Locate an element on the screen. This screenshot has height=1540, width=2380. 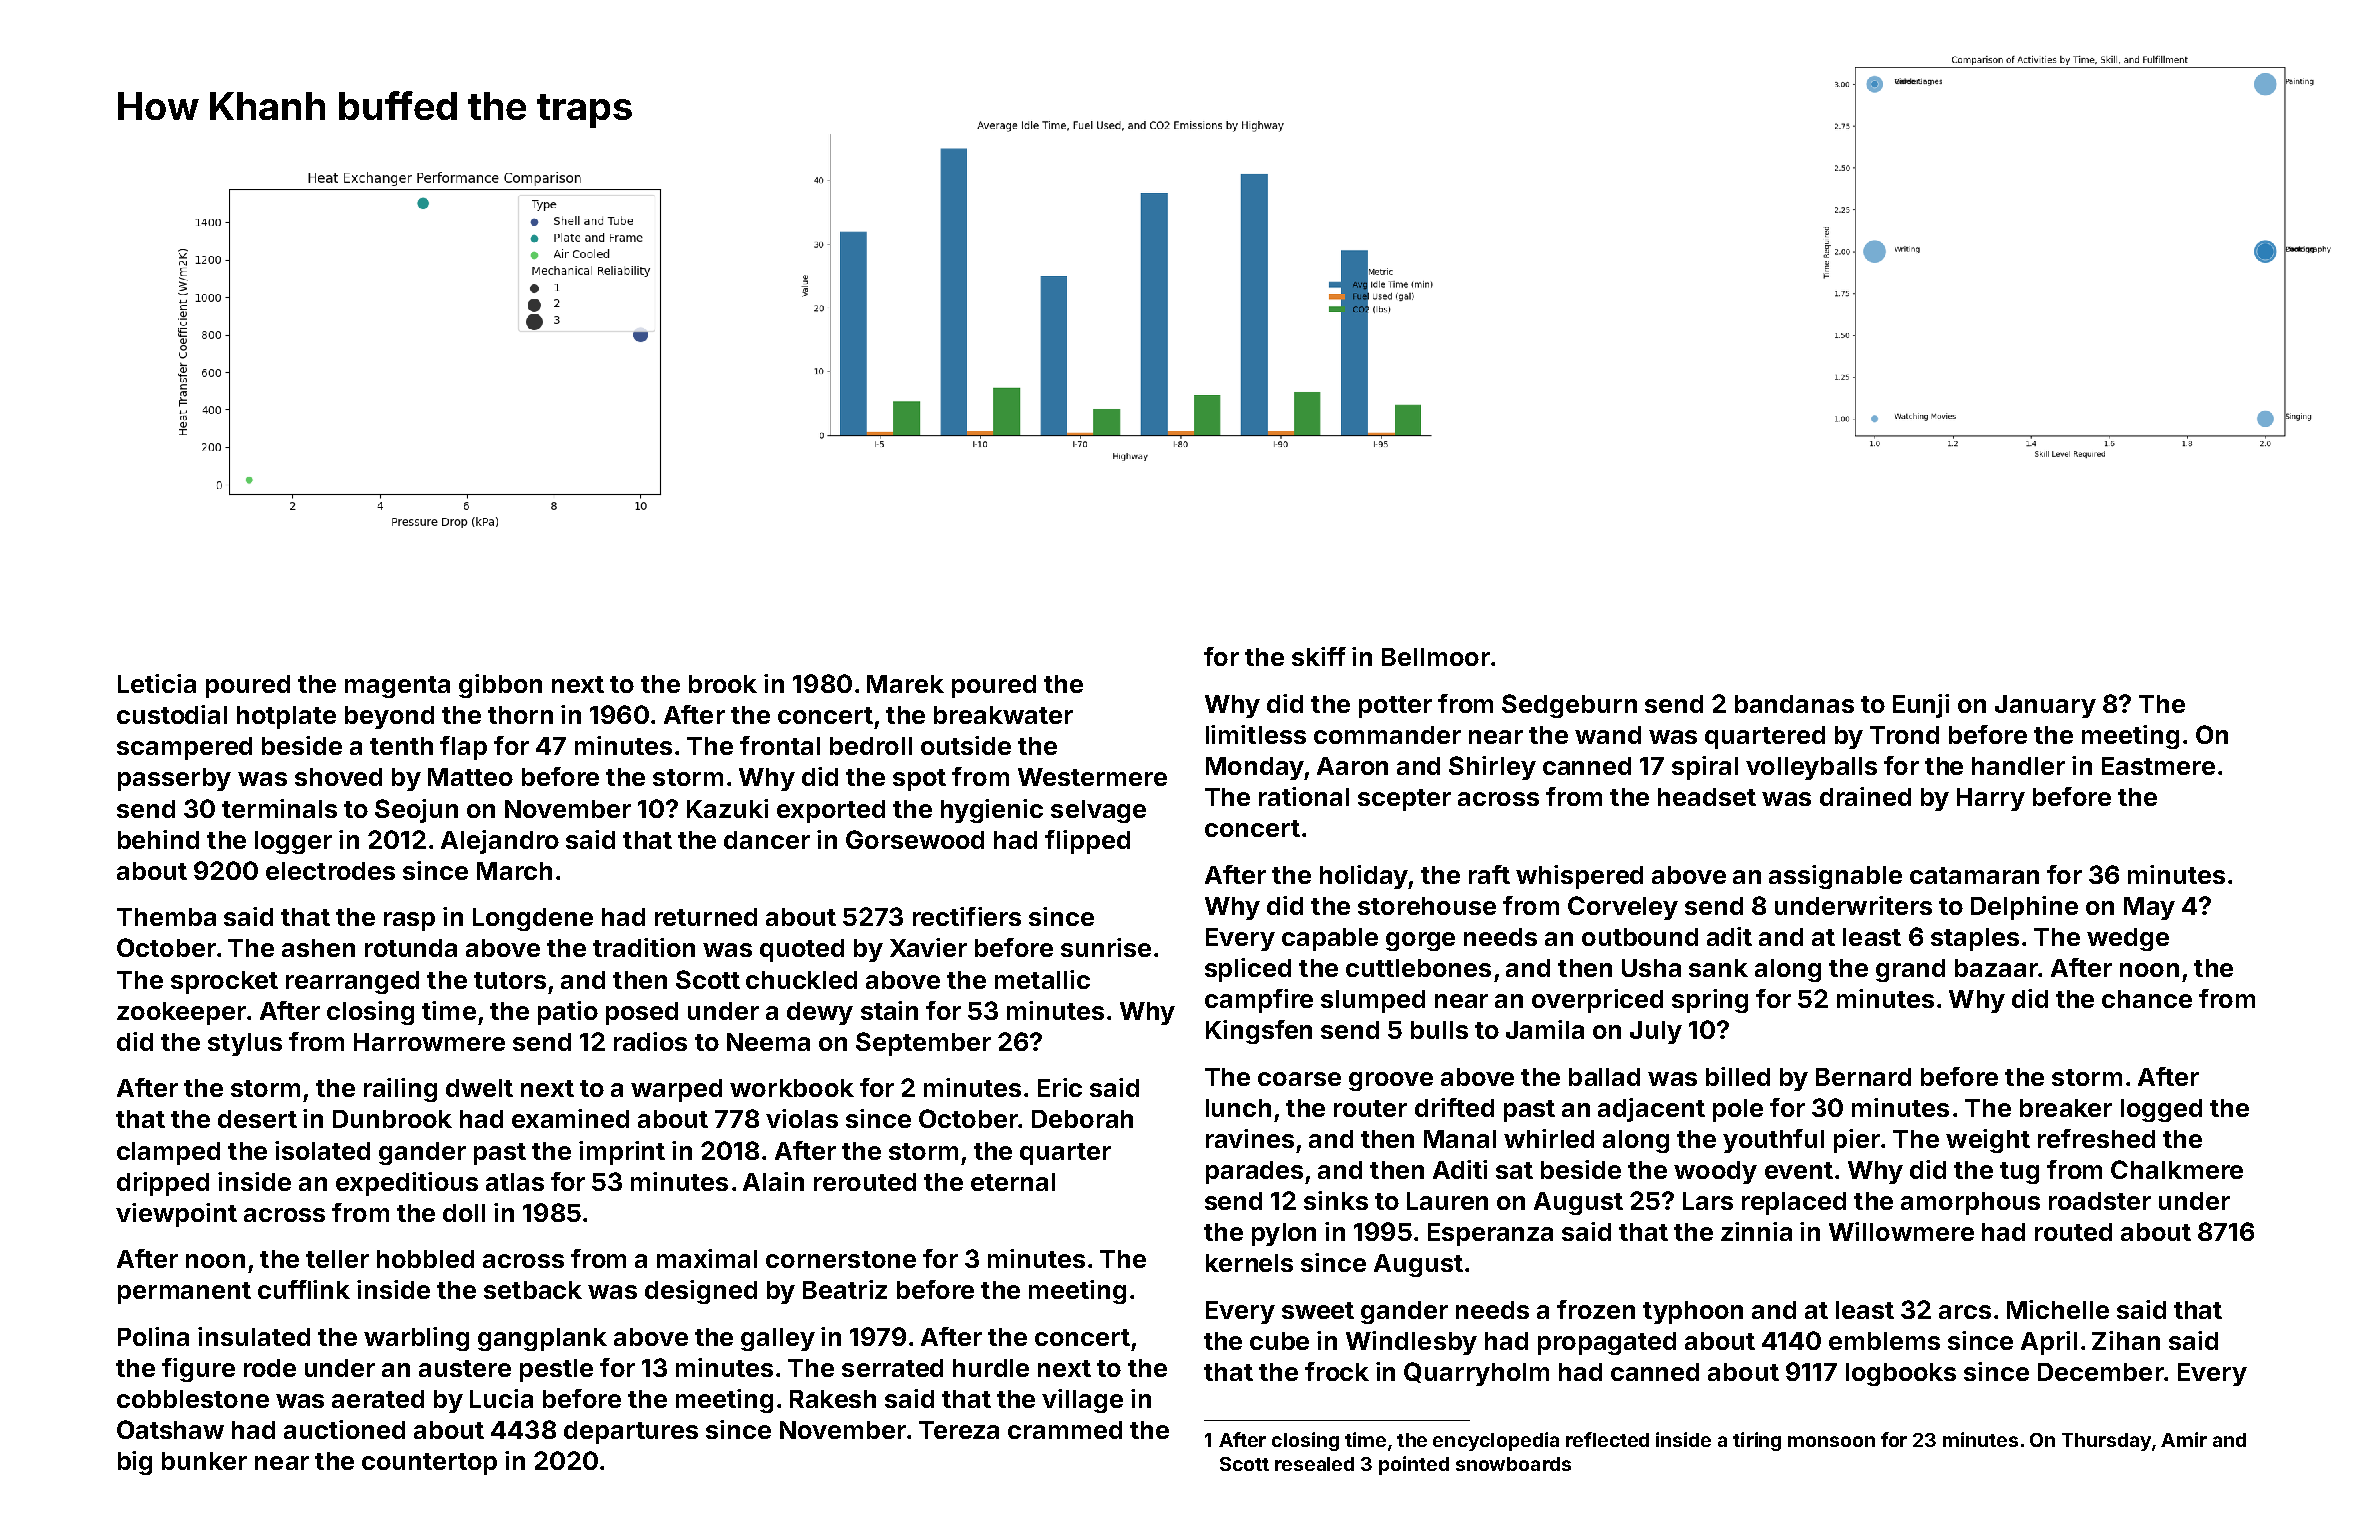
coarse is located at coordinates (1299, 1079).
